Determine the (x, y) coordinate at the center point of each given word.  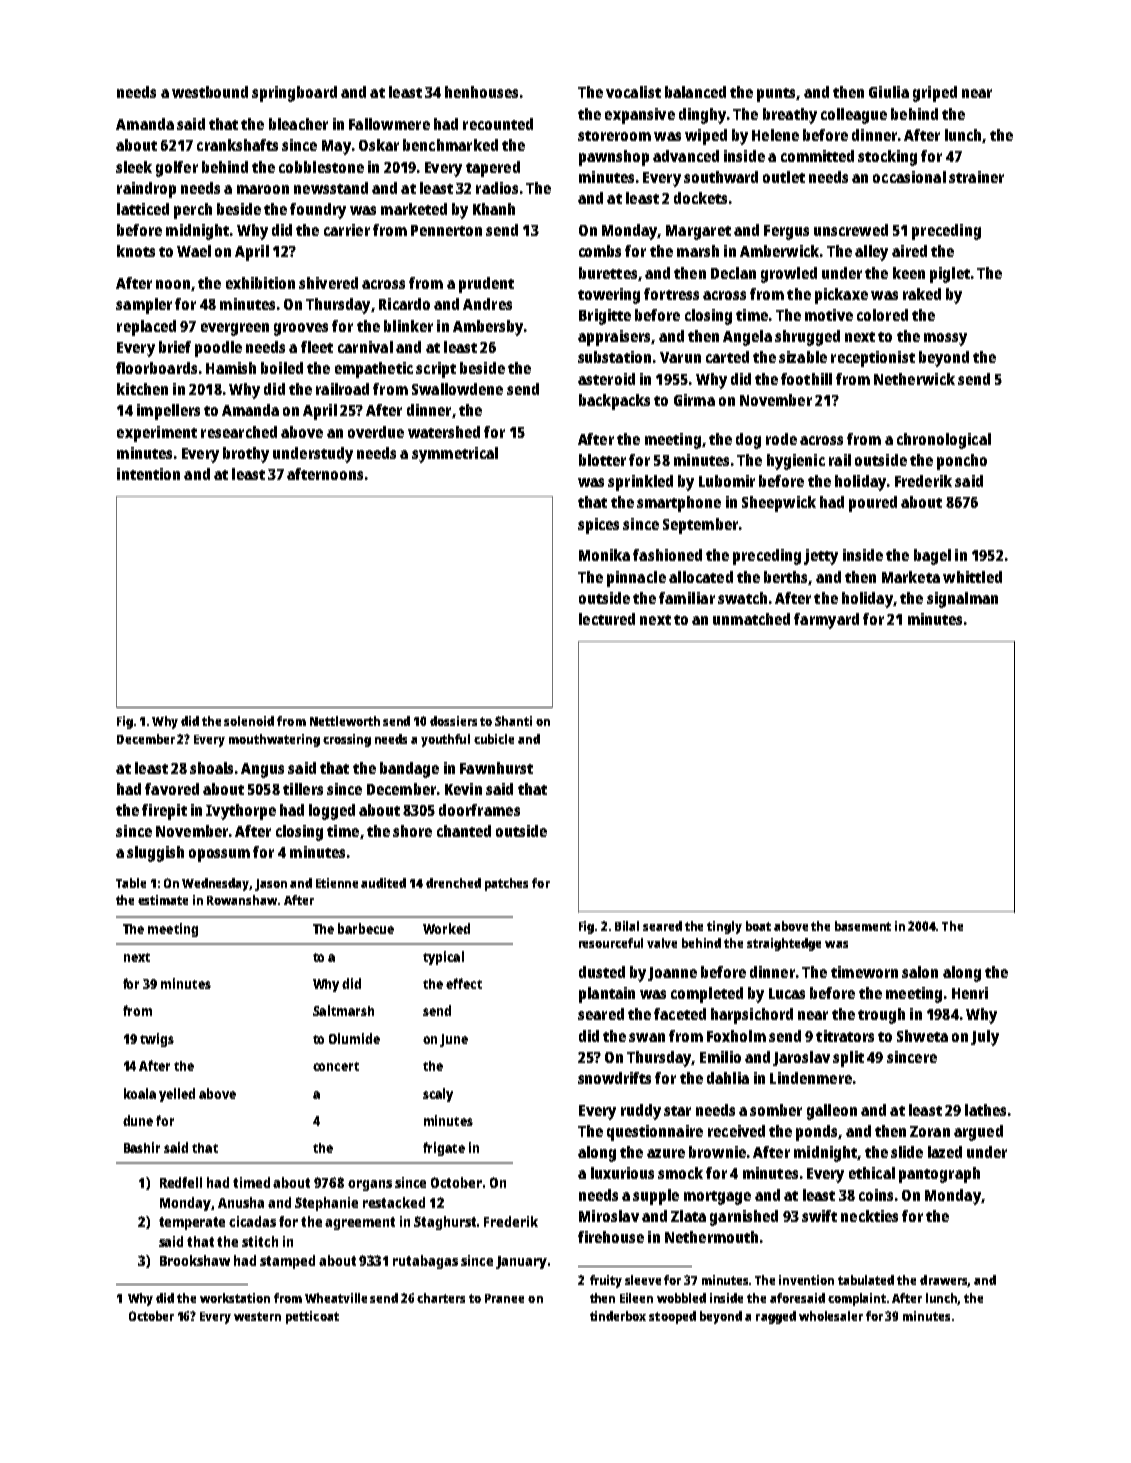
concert (336, 1066)
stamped (287, 1262)
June (454, 1040)
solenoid (249, 721)
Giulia (889, 92)
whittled (972, 577)
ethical (872, 1173)
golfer (177, 169)
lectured (607, 619)
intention (148, 474)
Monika (604, 555)
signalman (962, 600)
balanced (695, 92)
